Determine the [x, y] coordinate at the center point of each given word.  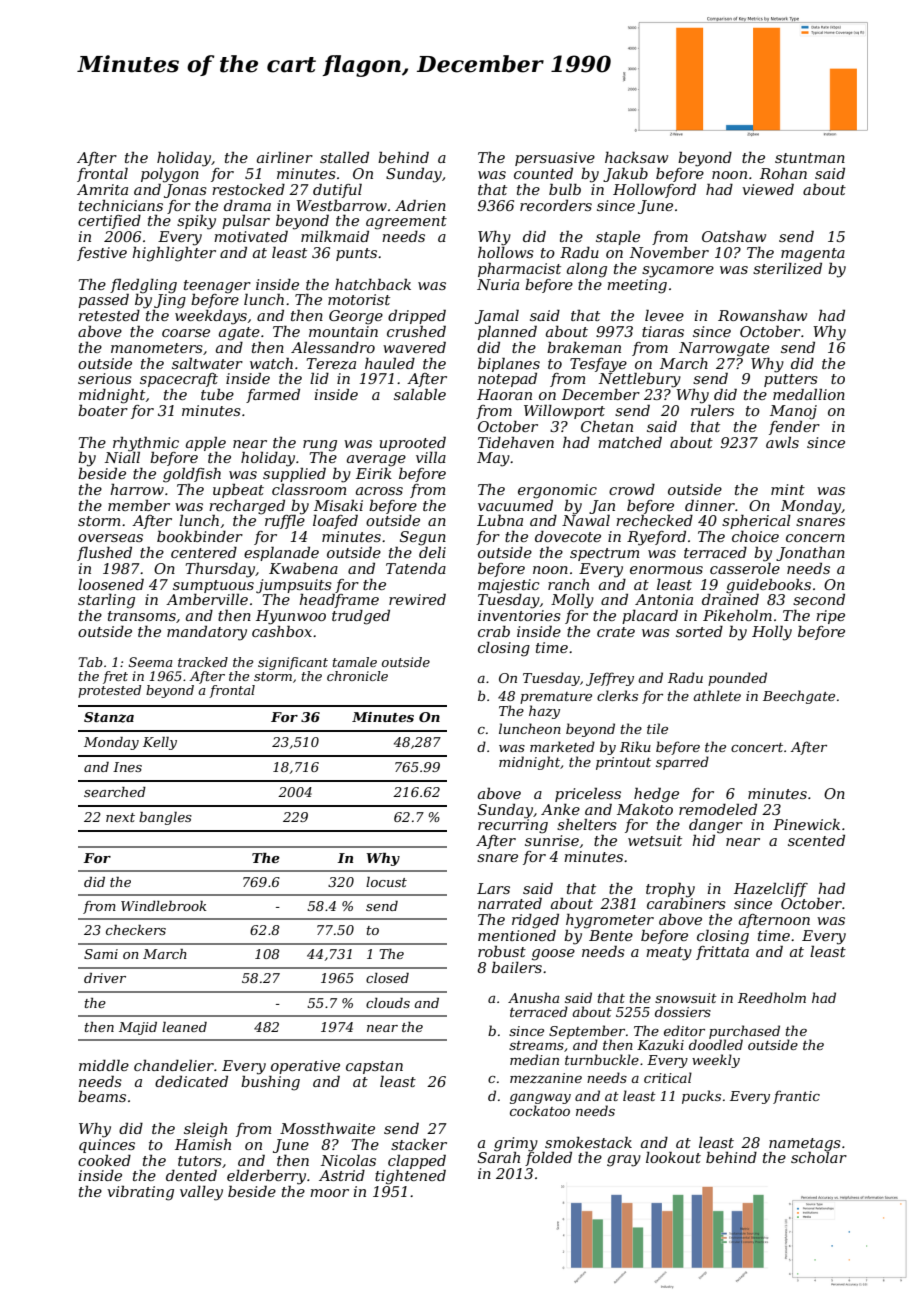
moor [329, 1193]
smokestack [588, 1142]
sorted [699, 631]
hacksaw [636, 157]
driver [105, 978]
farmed [273, 396]
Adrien [420, 205]
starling [106, 601]
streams [536, 1045]
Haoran [504, 394]
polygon [170, 175]
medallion [809, 394]
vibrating [140, 1193]
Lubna [500, 520]
